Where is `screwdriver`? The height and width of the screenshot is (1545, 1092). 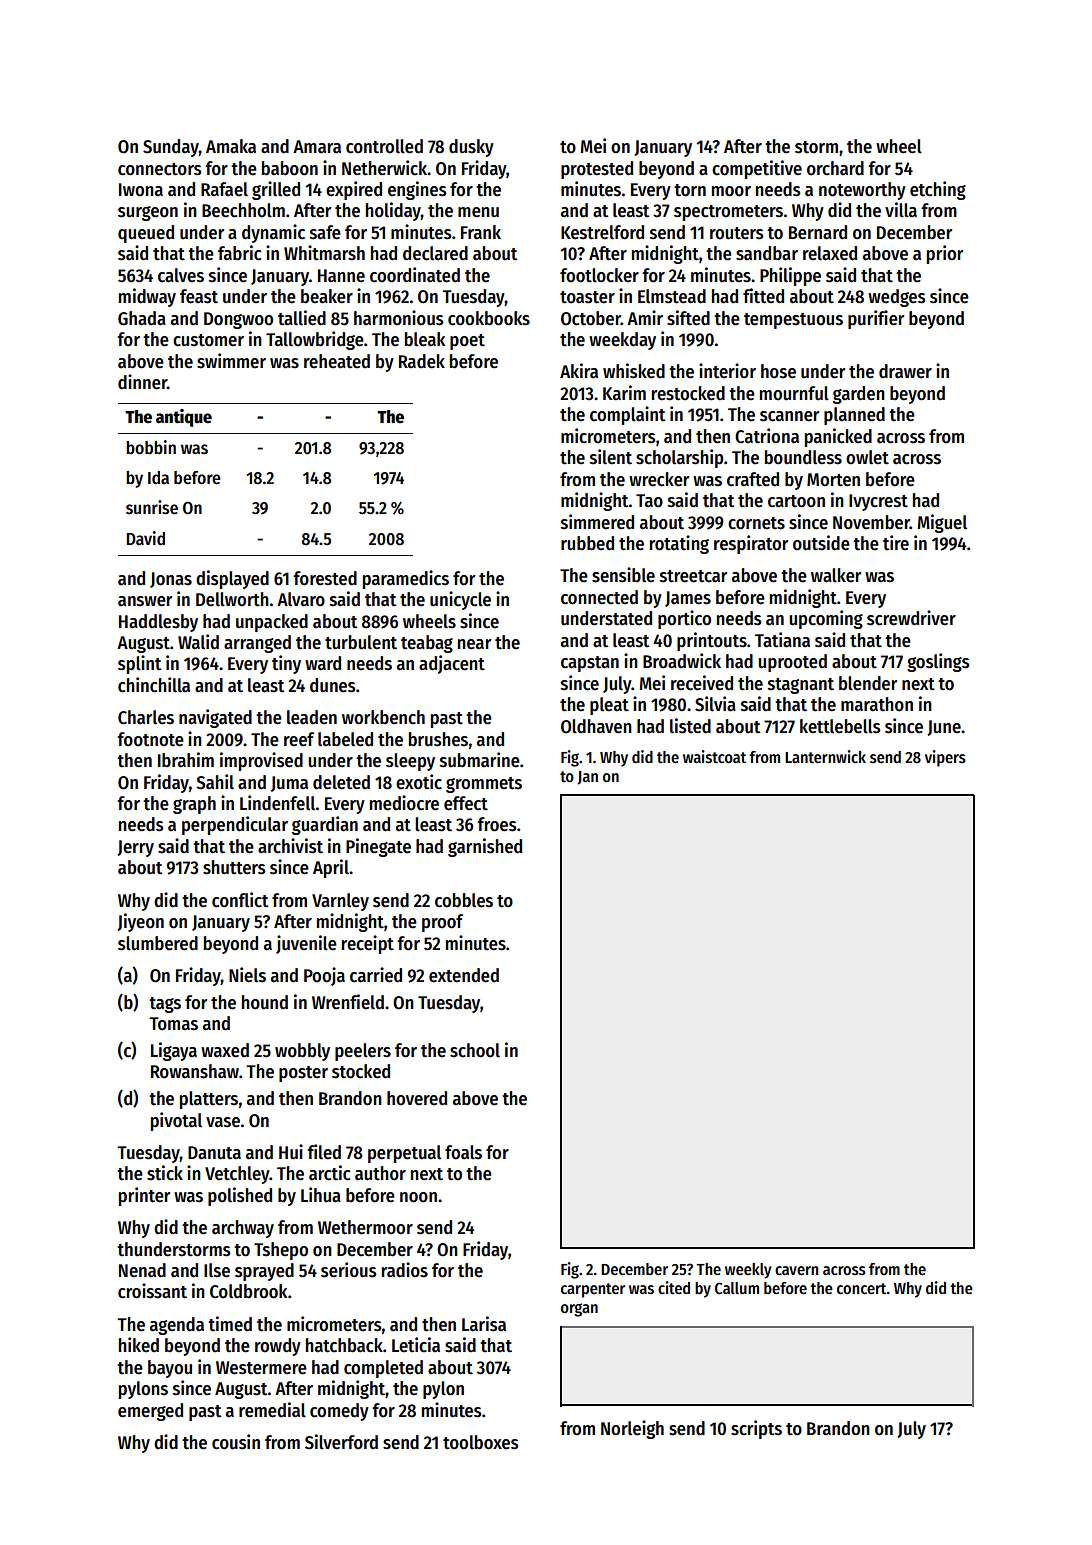 screwdriver is located at coordinates (911, 618).
